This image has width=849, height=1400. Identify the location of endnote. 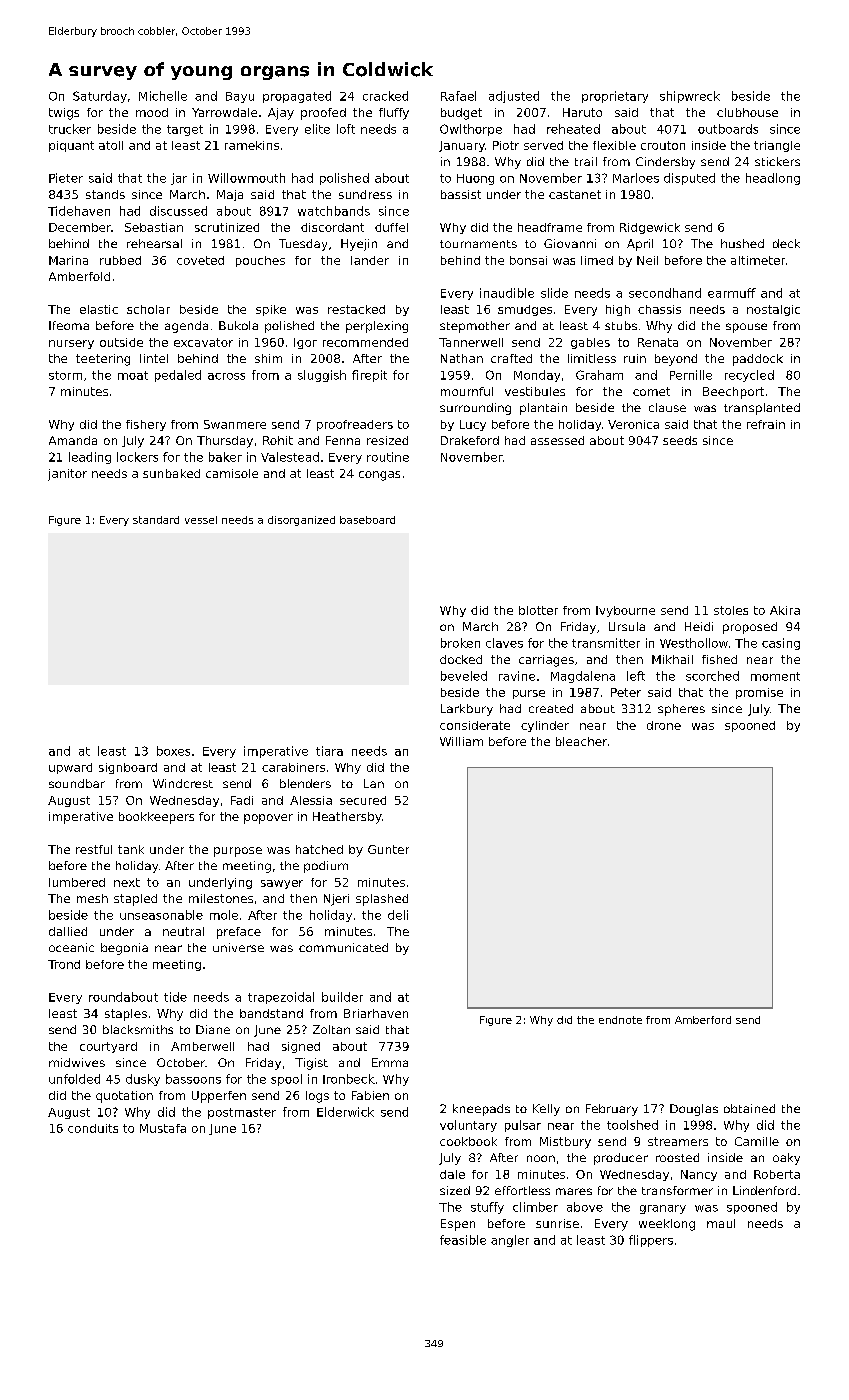
(620, 1020).
